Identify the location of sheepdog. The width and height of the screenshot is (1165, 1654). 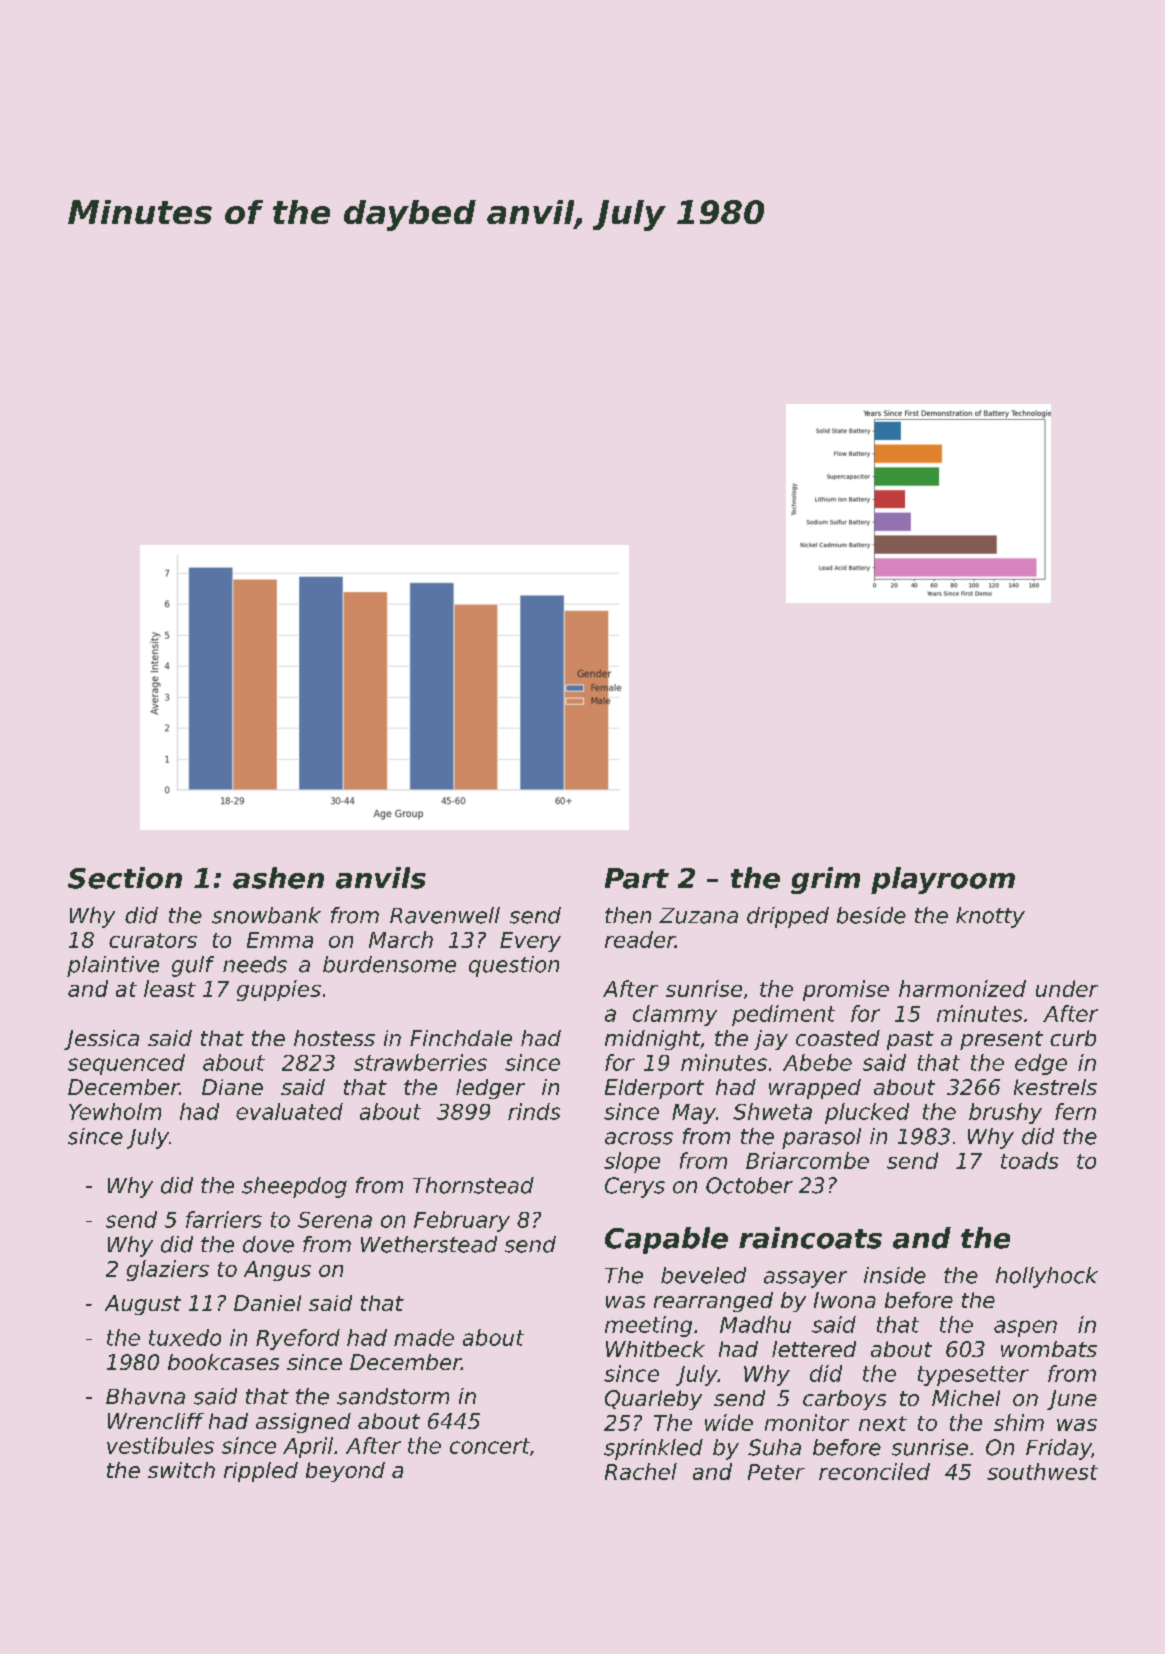
(294, 1187).
